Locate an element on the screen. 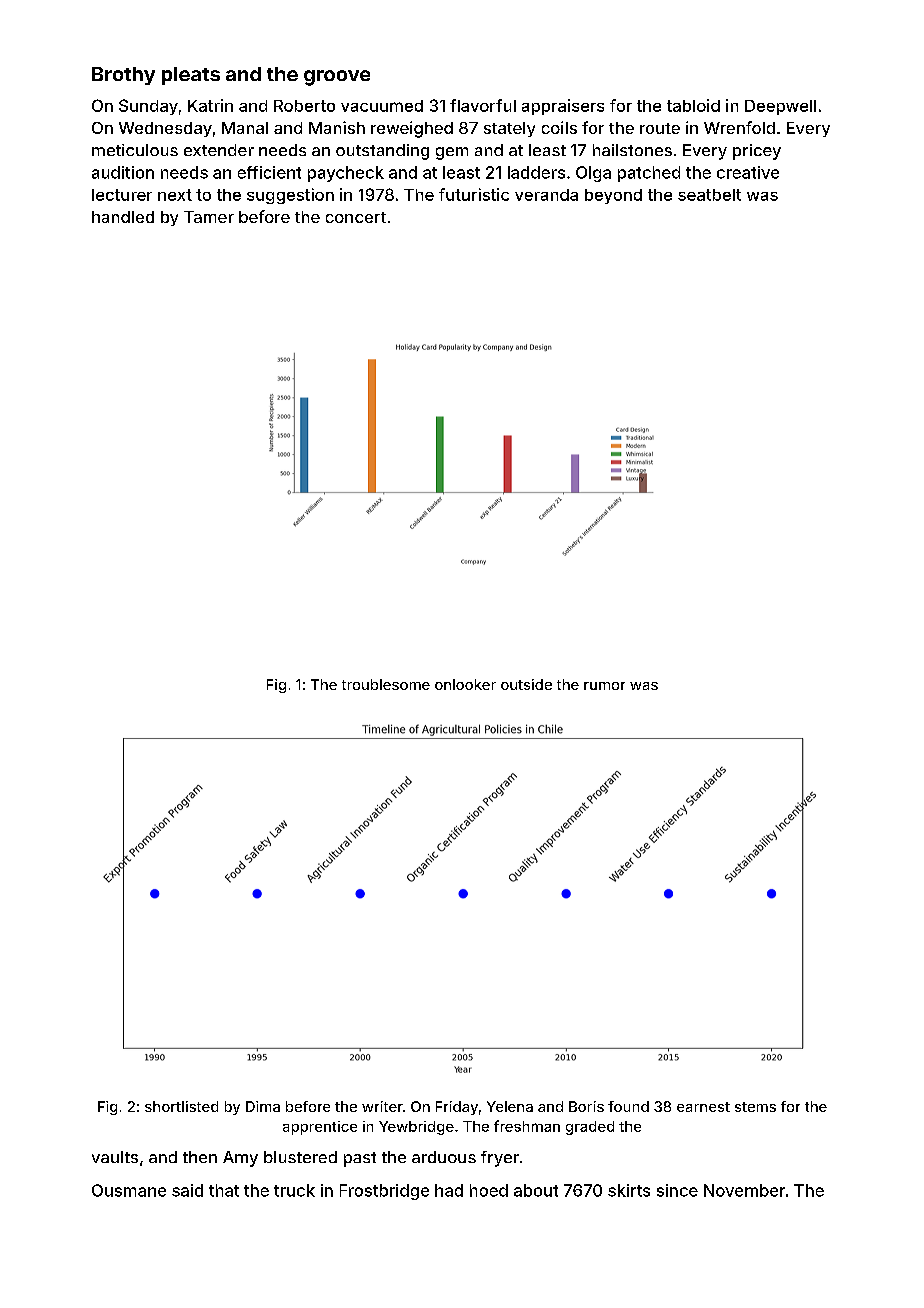 The image size is (924, 1308). stems is located at coordinates (755, 1107).
